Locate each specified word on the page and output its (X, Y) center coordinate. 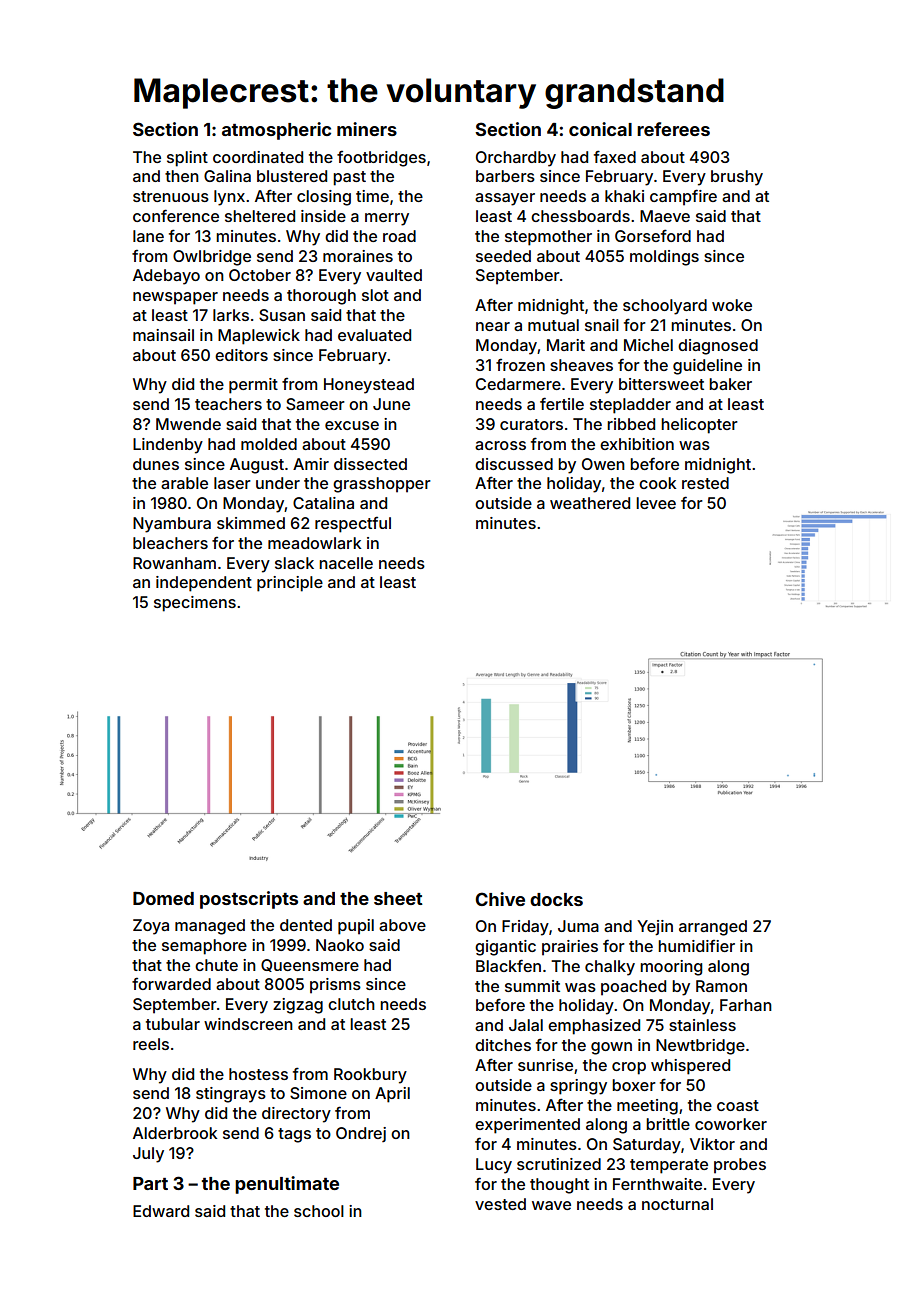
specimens (195, 604)
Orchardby (516, 159)
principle (290, 584)
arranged (713, 928)
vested (500, 1204)
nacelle (346, 563)
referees (673, 129)
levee (656, 503)
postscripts (249, 900)
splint (187, 159)
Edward (161, 1211)
